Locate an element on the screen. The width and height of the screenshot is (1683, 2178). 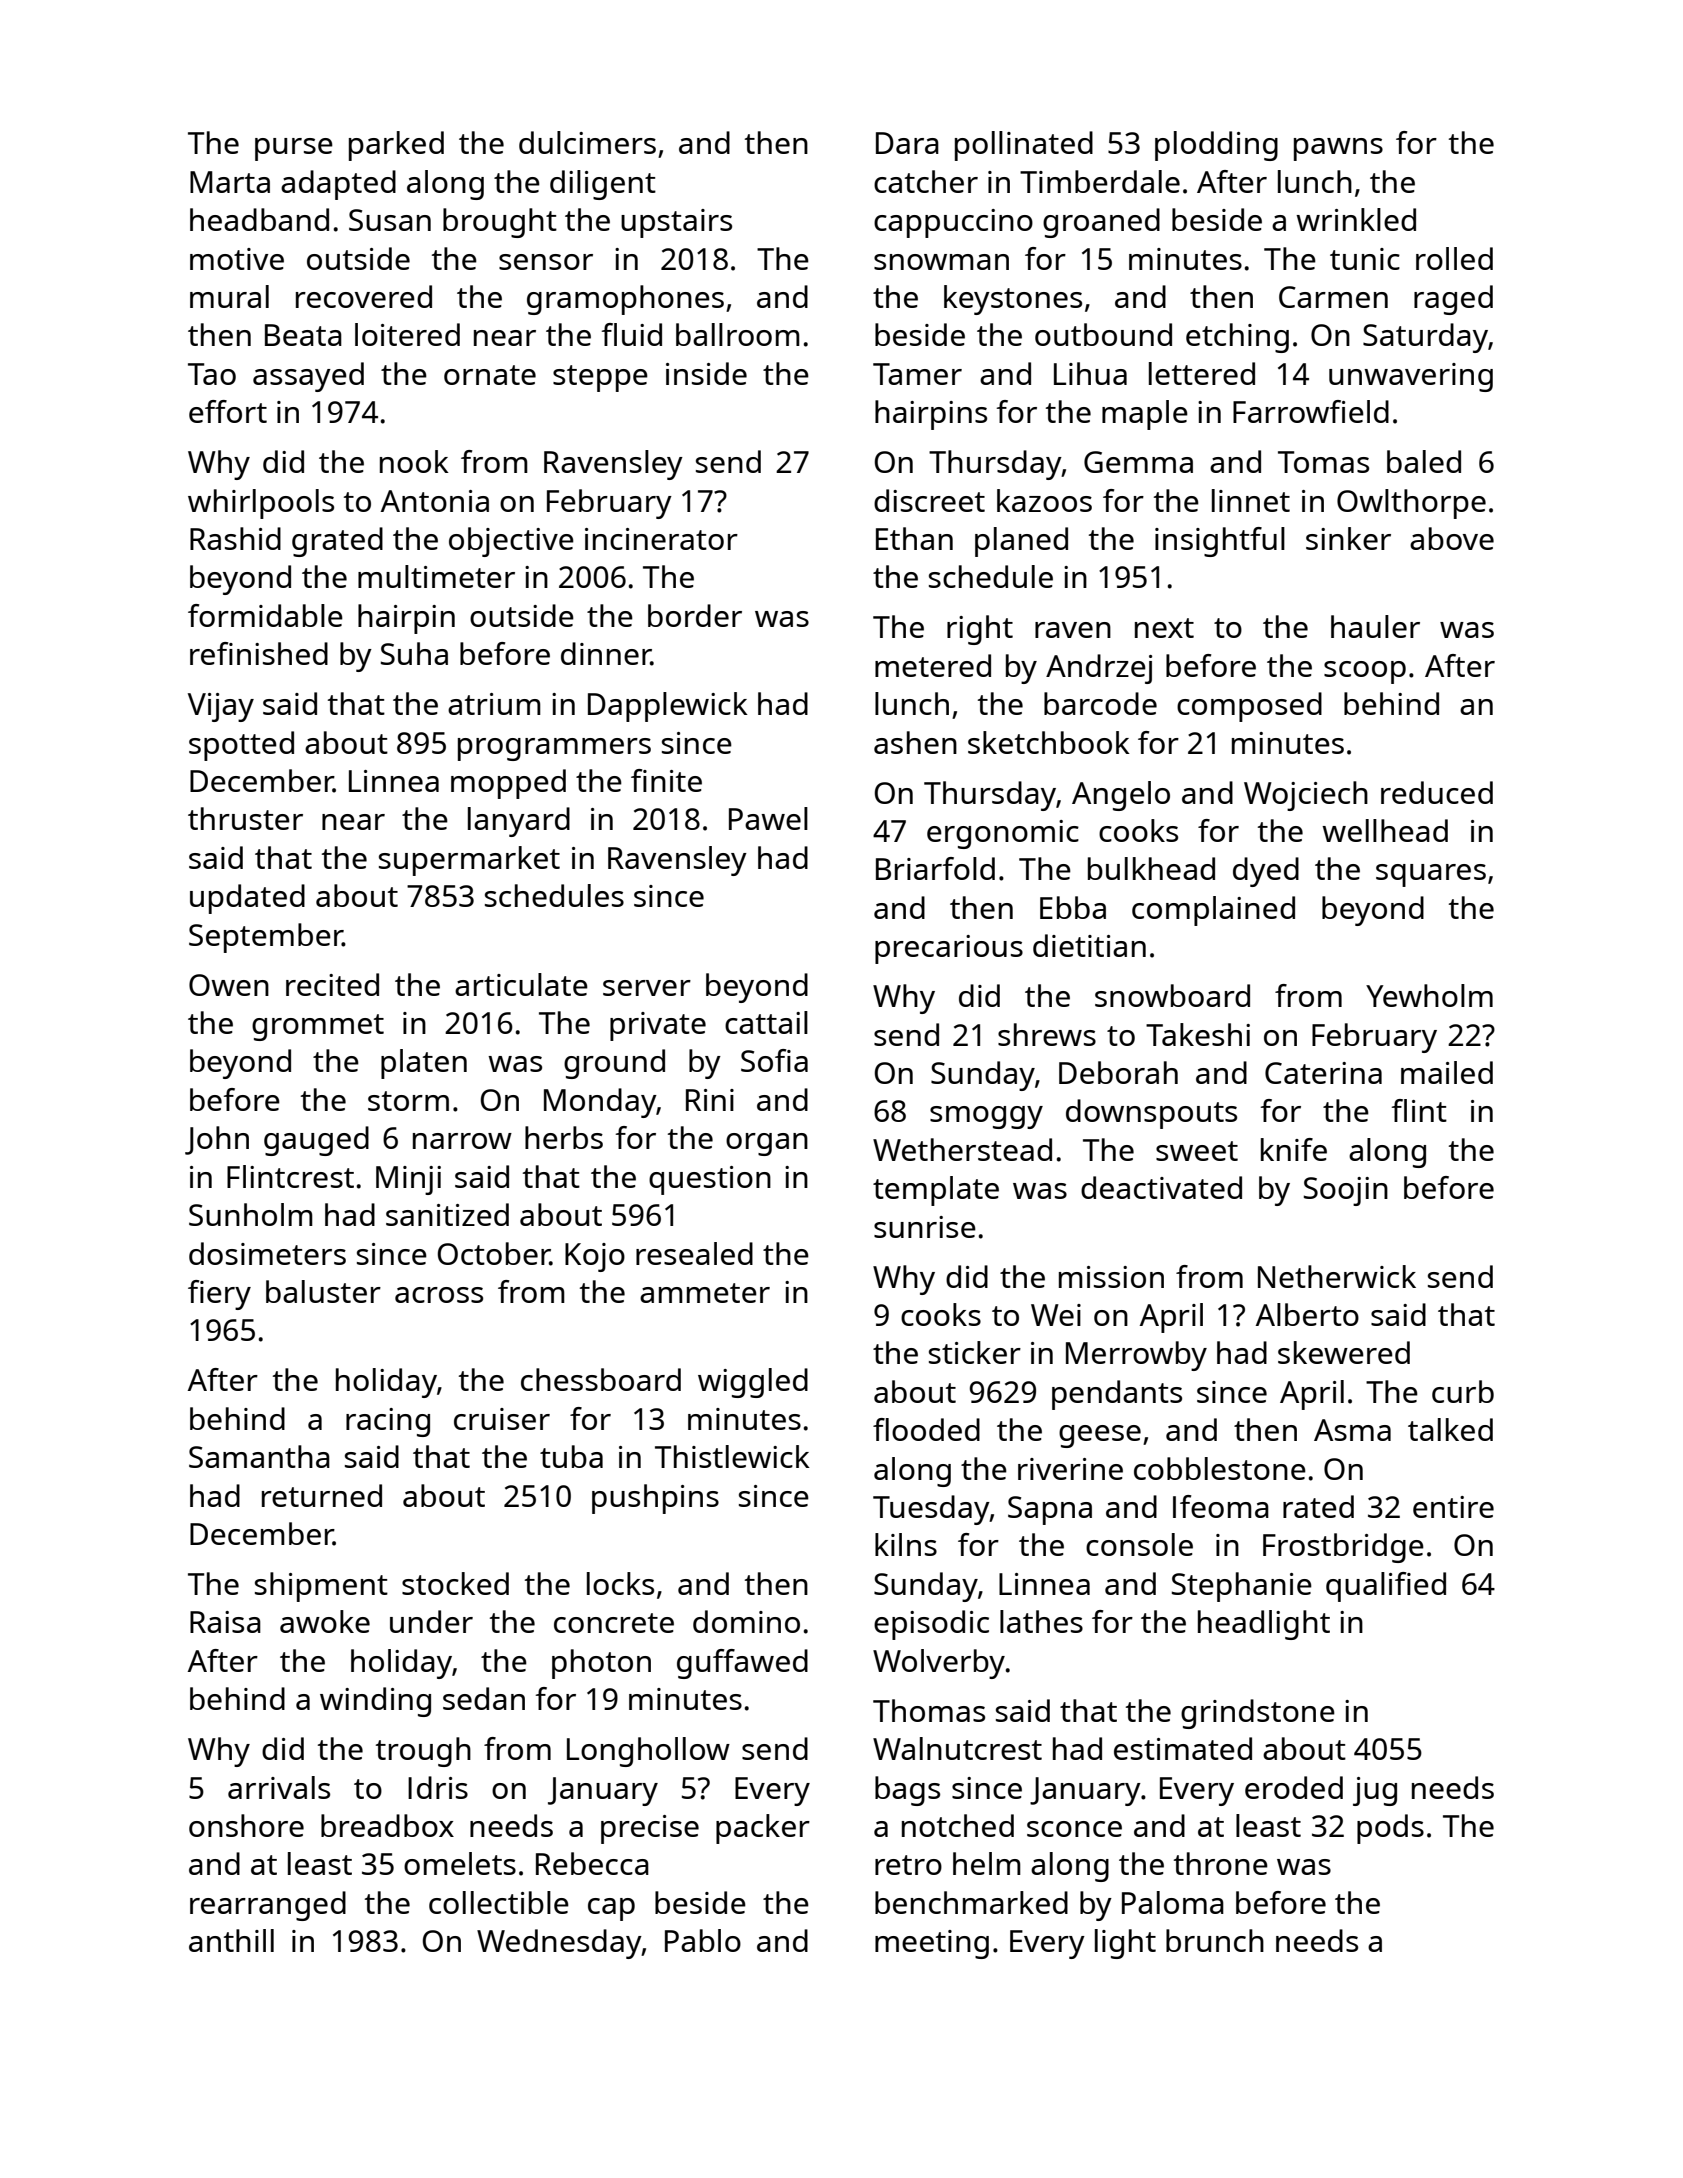
mural is located at coordinates (229, 296).
